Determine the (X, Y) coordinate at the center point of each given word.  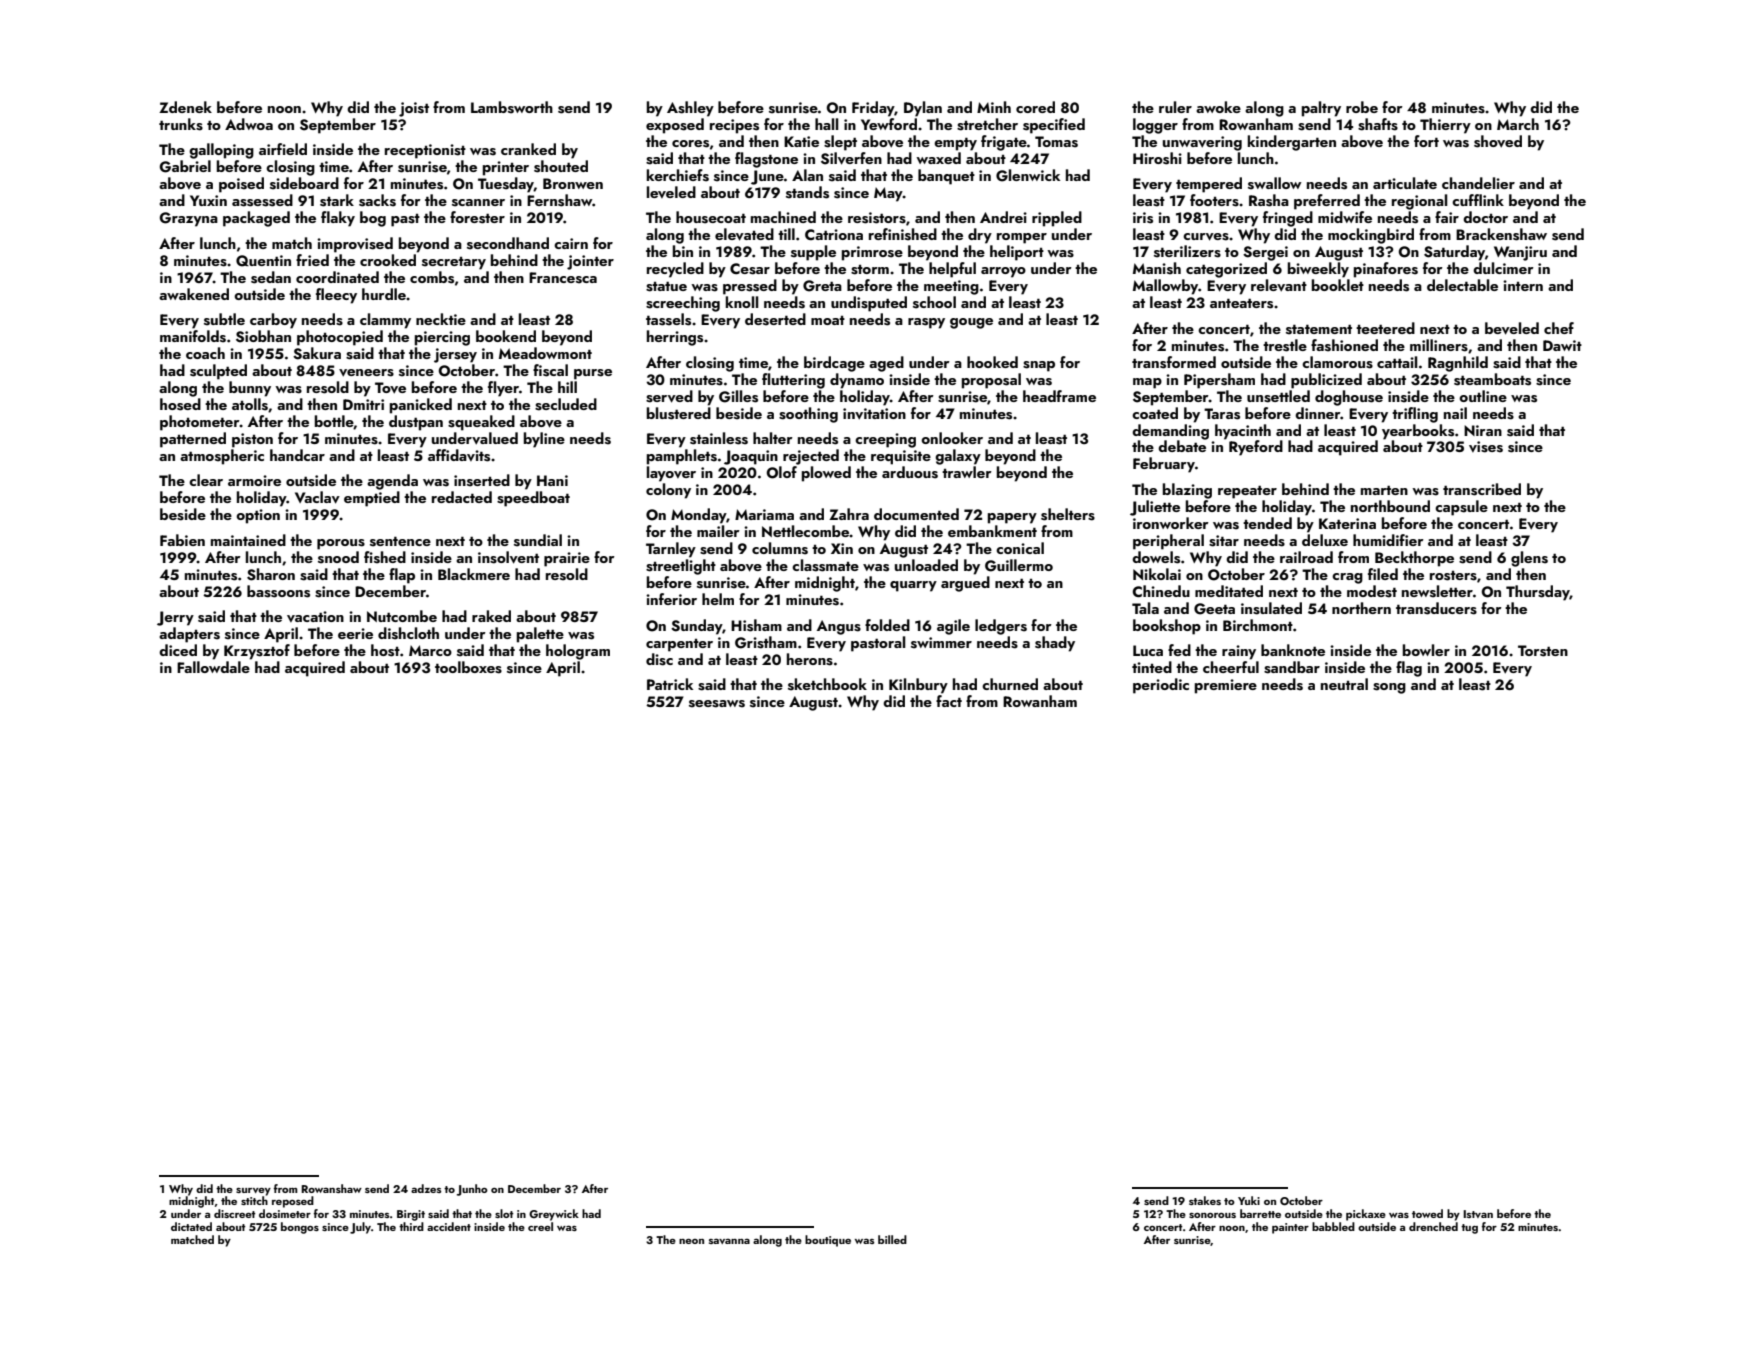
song (1389, 688)
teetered (1385, 328)
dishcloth (408, 633)
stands (807, 192)
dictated (191, 1226)
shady (1055, 644)
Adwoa (249, 124)
